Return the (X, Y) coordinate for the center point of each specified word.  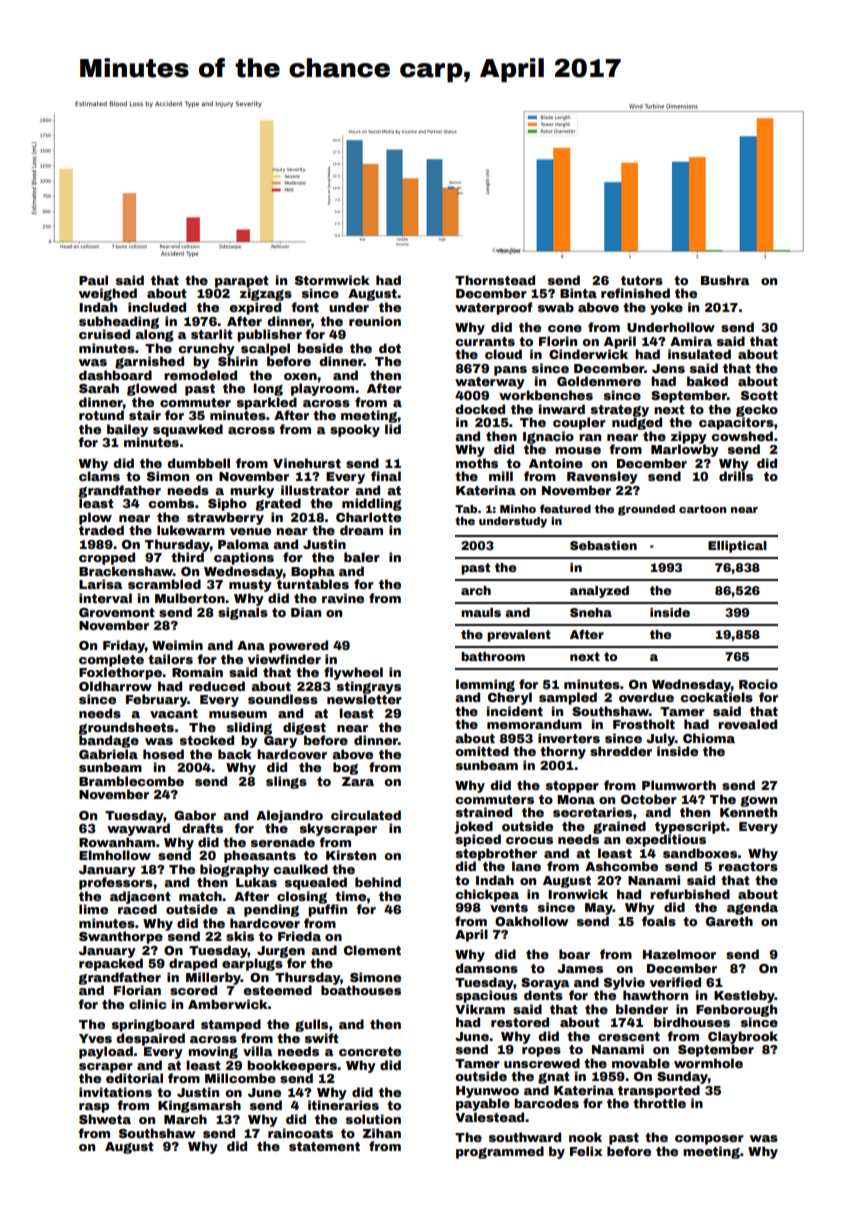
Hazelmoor (679, 954)
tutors (642, 280)
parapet (242, 282)
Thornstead (495, 280)
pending (271, 910)
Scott (759, 395)
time (350, 896)
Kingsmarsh (199, 1106)
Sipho (227, 504)
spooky (355, 430)
